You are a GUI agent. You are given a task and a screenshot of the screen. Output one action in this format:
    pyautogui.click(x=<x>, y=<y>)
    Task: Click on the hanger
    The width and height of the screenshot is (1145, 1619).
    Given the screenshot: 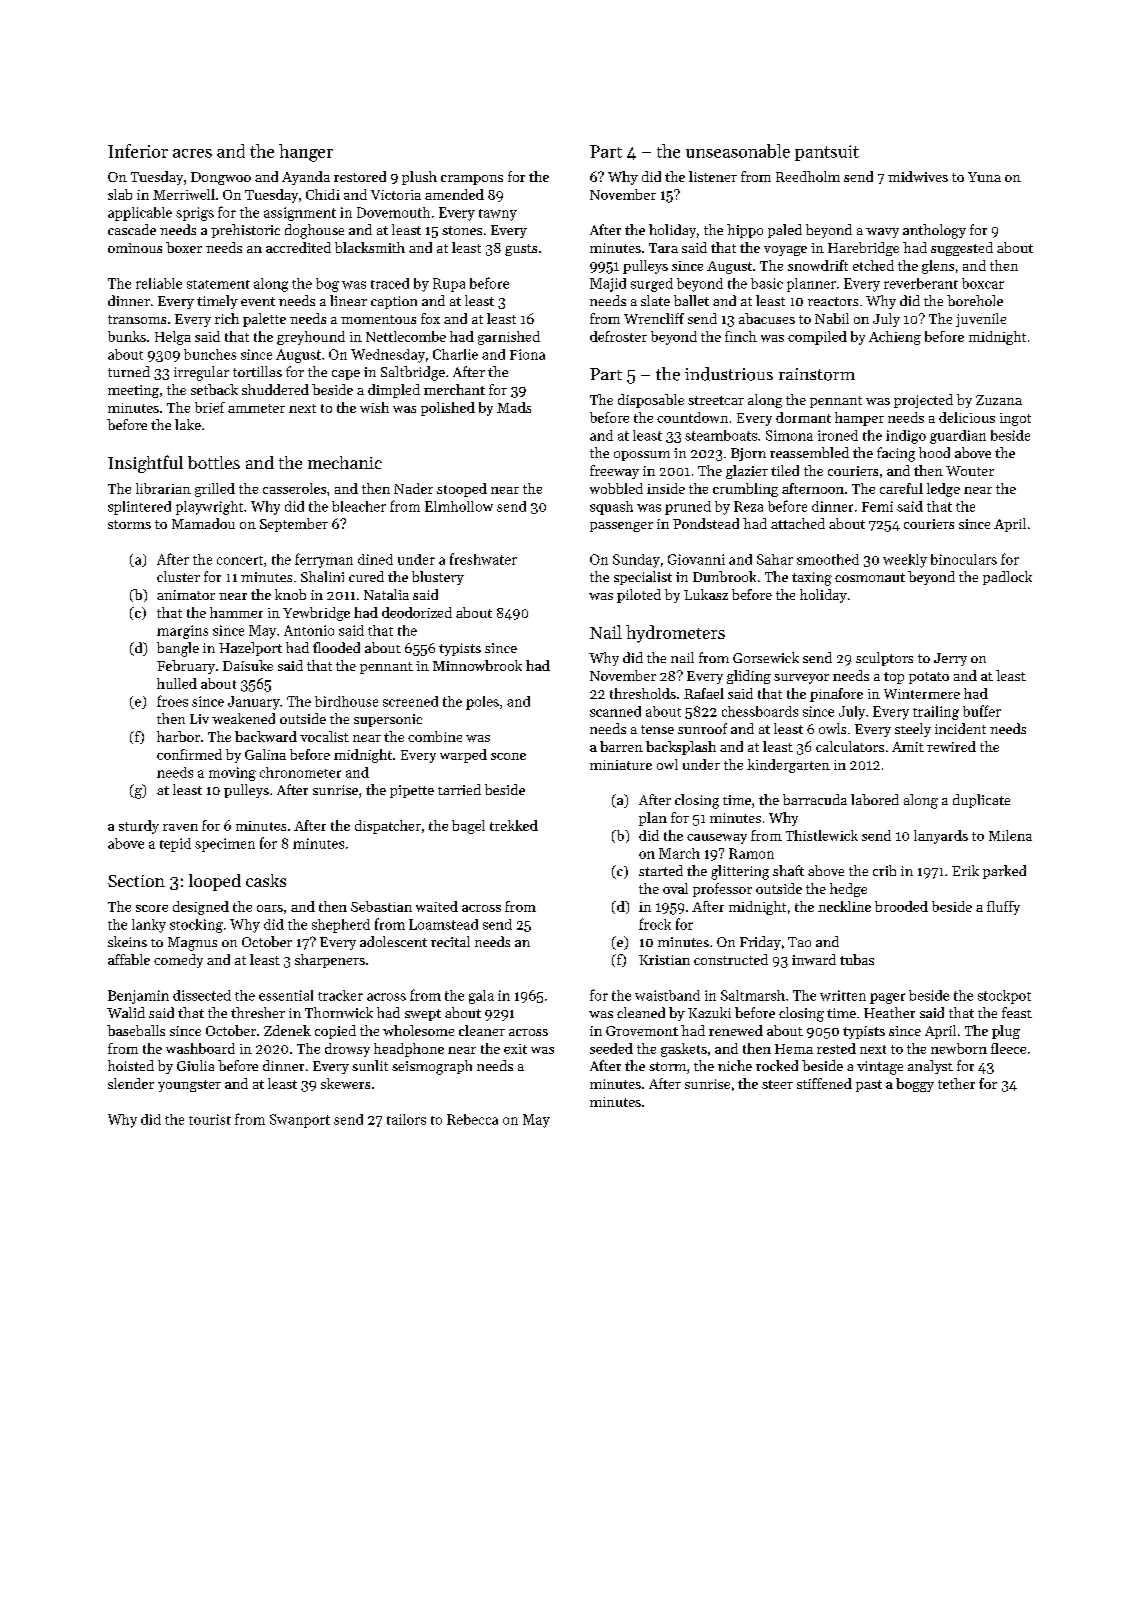 What is the action you would take?
    pyautogui.click(x=306, y=153)
